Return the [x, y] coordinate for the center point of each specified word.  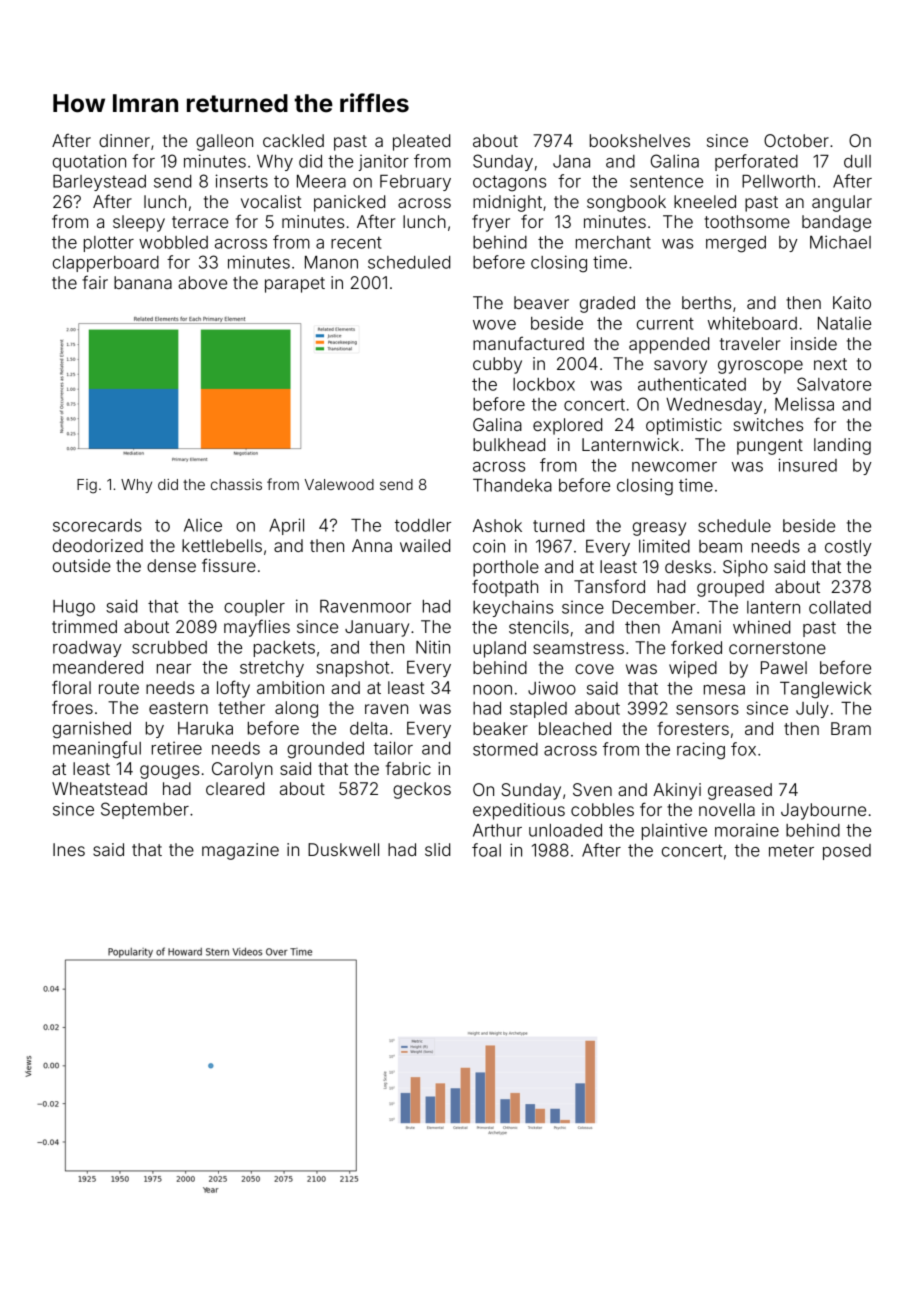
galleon [224, 142]
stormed [505, 749]
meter [791, 851]
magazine [240, 851]
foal [486, 850]
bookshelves [640, 140]
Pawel [784, 667]
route [119, 688]
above [202, 282]
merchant [613, 242]
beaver [541, 302]
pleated [421, 142]
